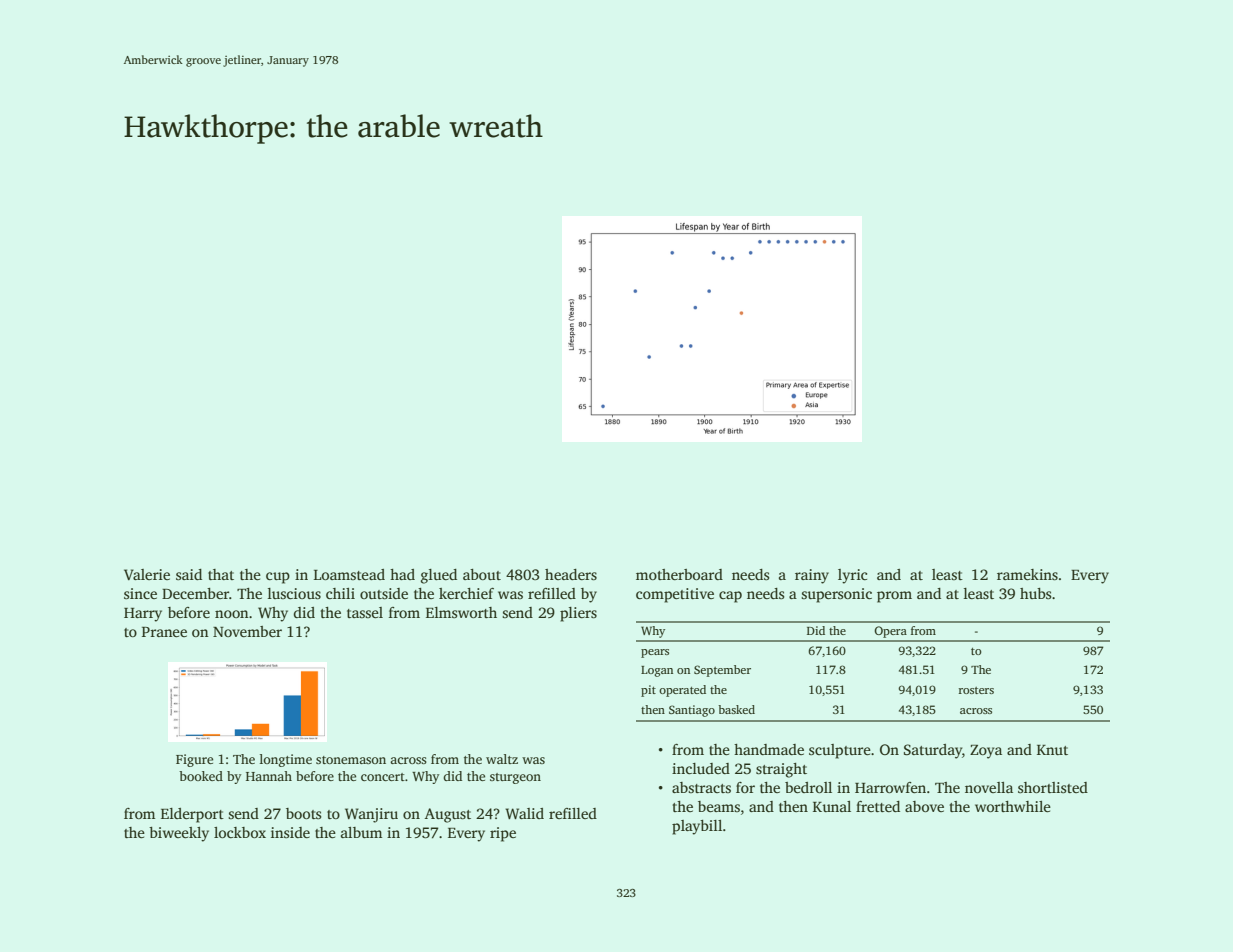  I want to click on playbill, so click(697, 827).
